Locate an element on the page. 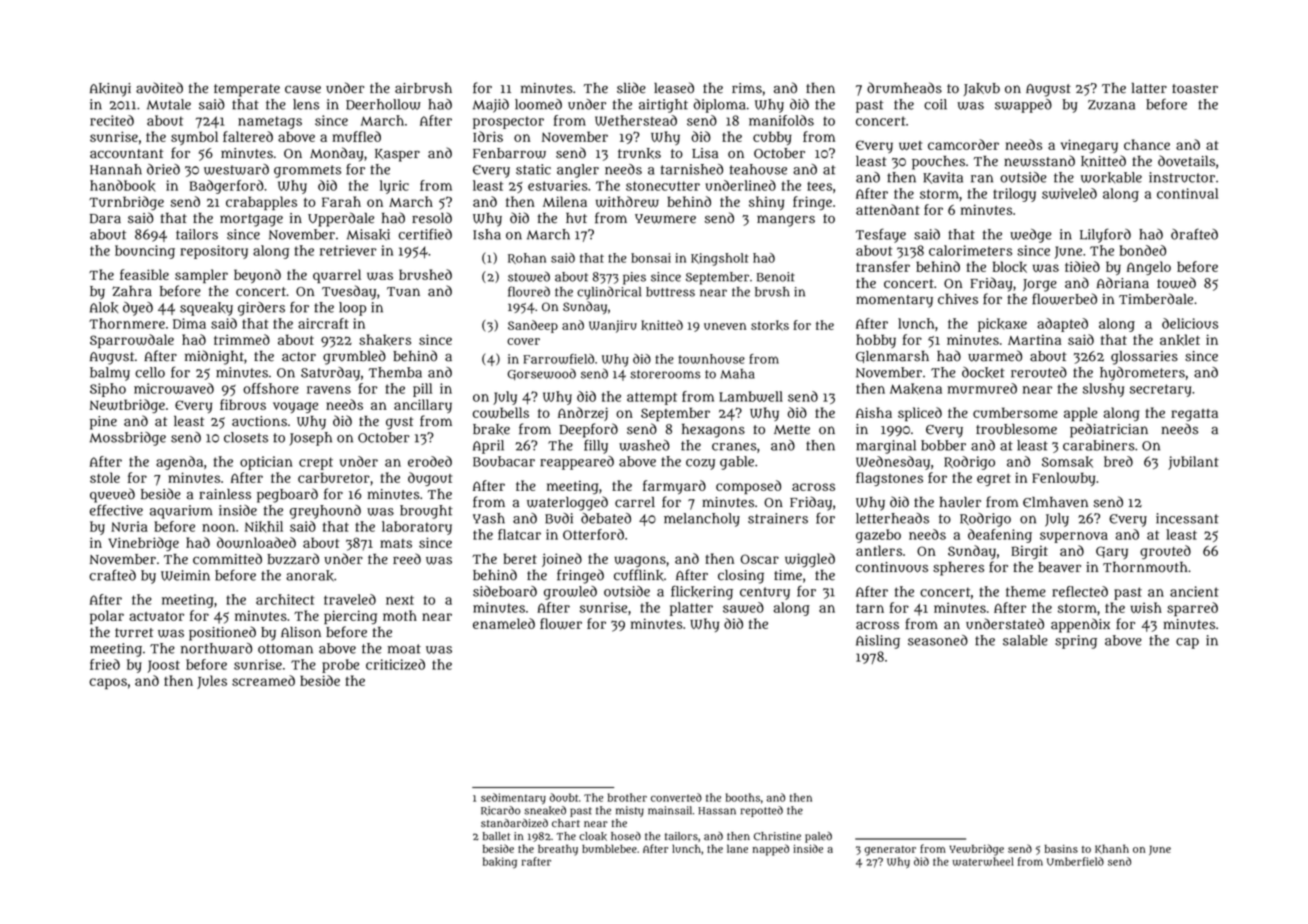 The width and height of the image is (1308, 924). strainers is located at coordinates (778, 518).
